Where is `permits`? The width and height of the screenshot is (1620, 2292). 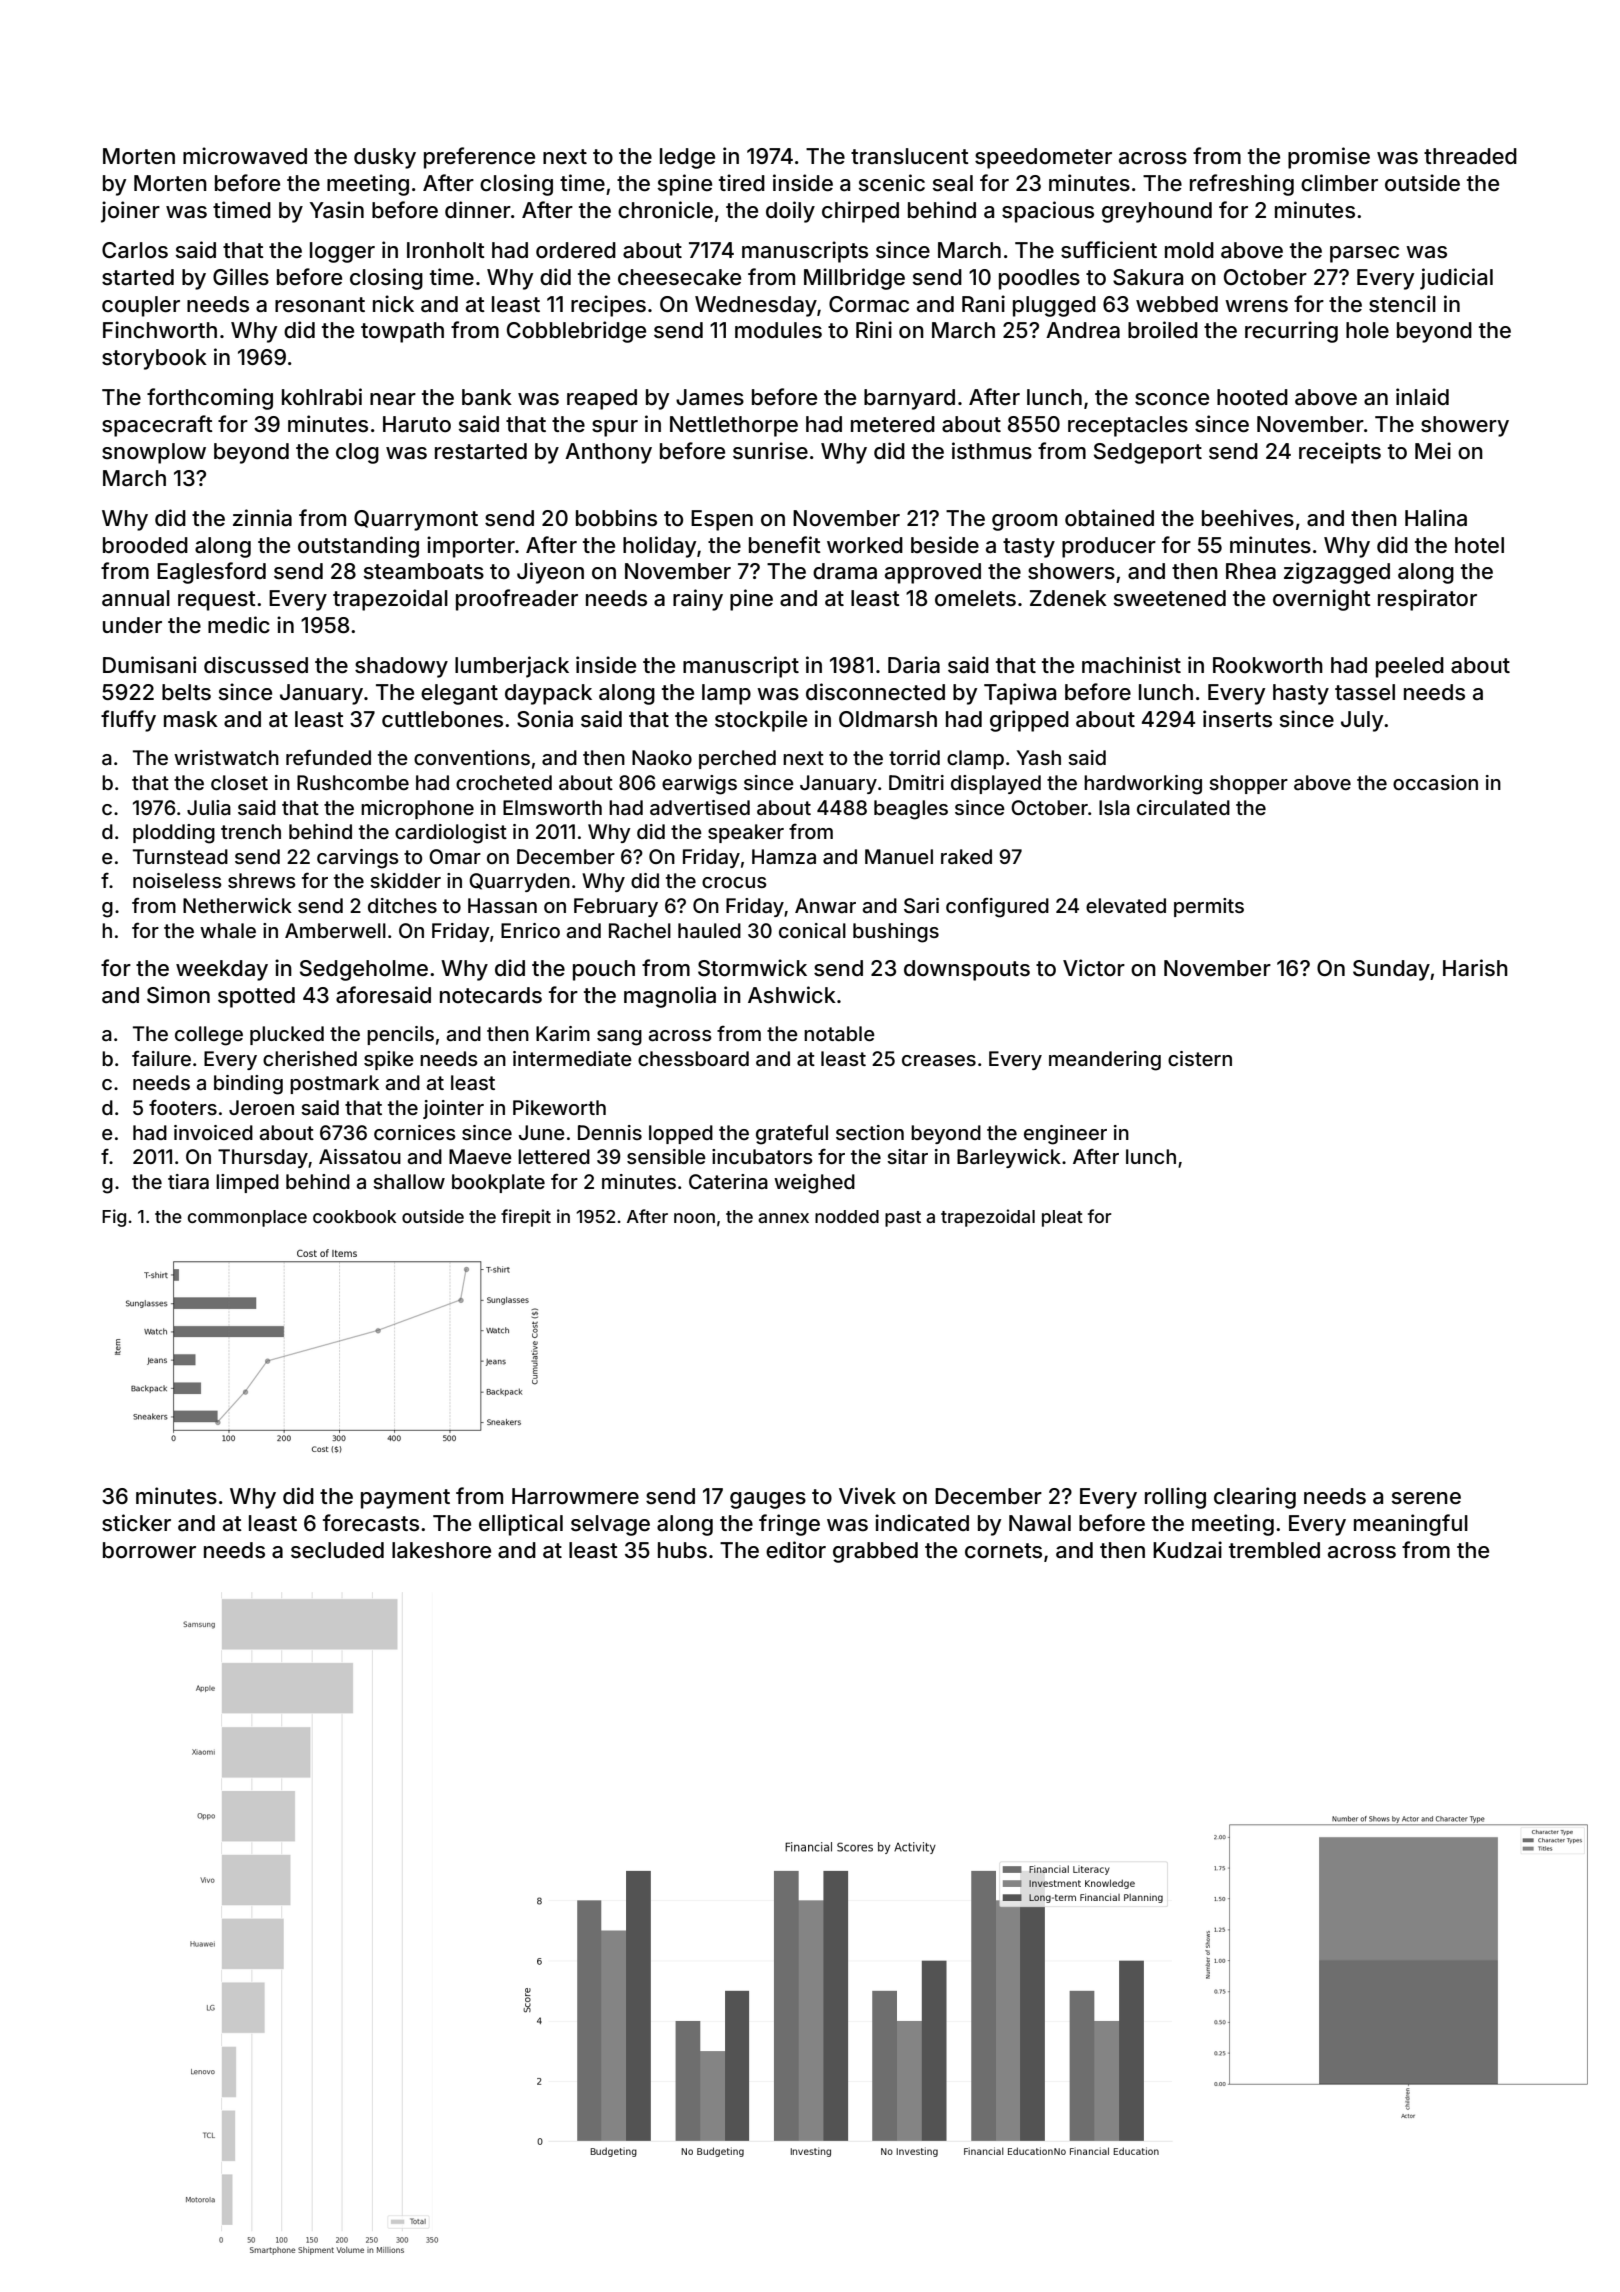 permits is located at coordinates (1209, 907).
